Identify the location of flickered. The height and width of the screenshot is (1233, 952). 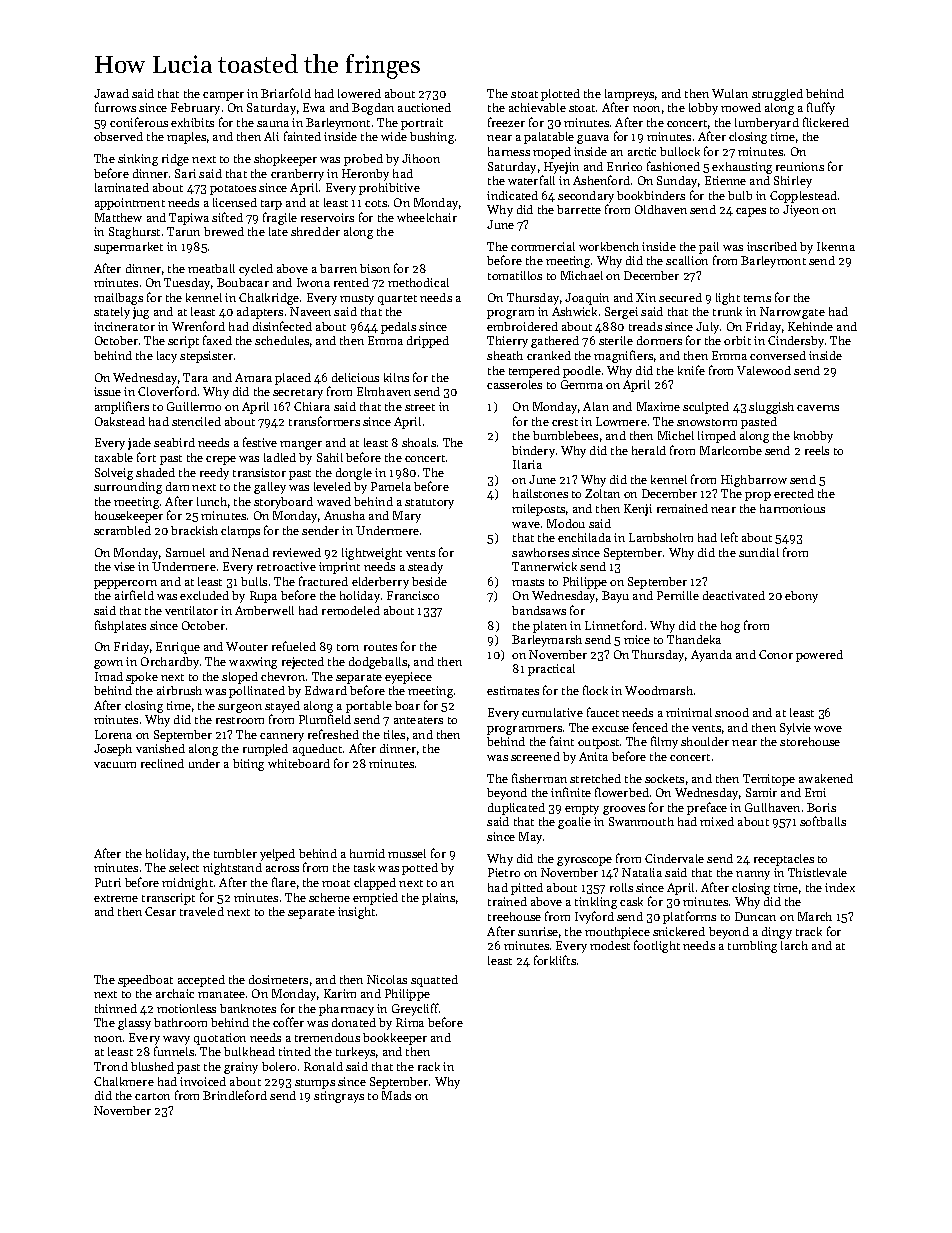
(826, 122).
